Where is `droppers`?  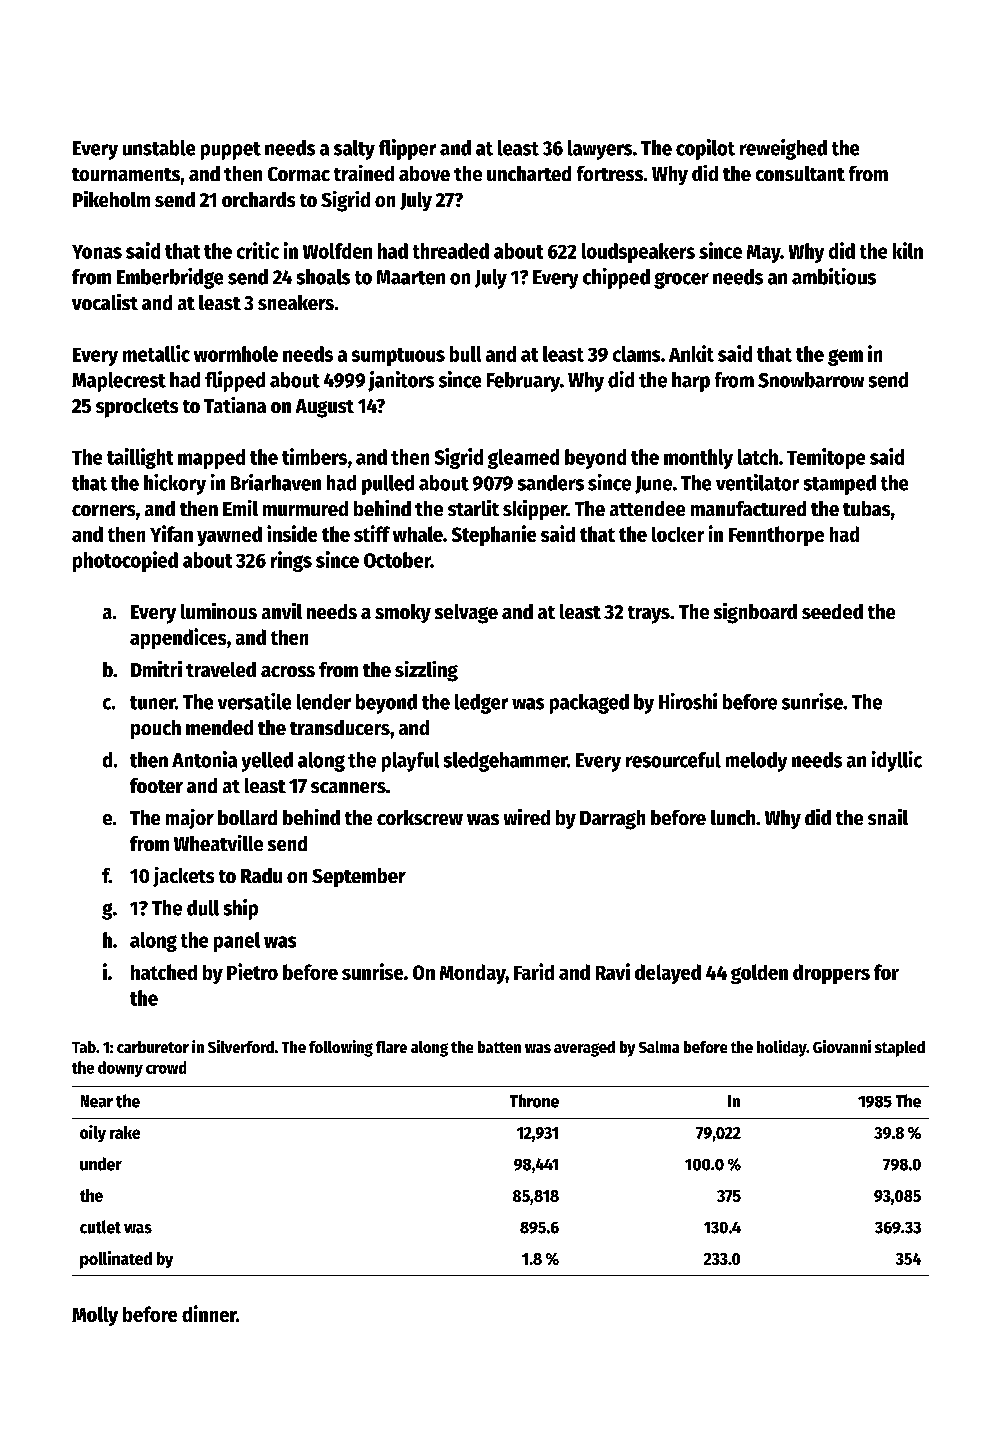
droppers is located at coordinates (831, 974).
